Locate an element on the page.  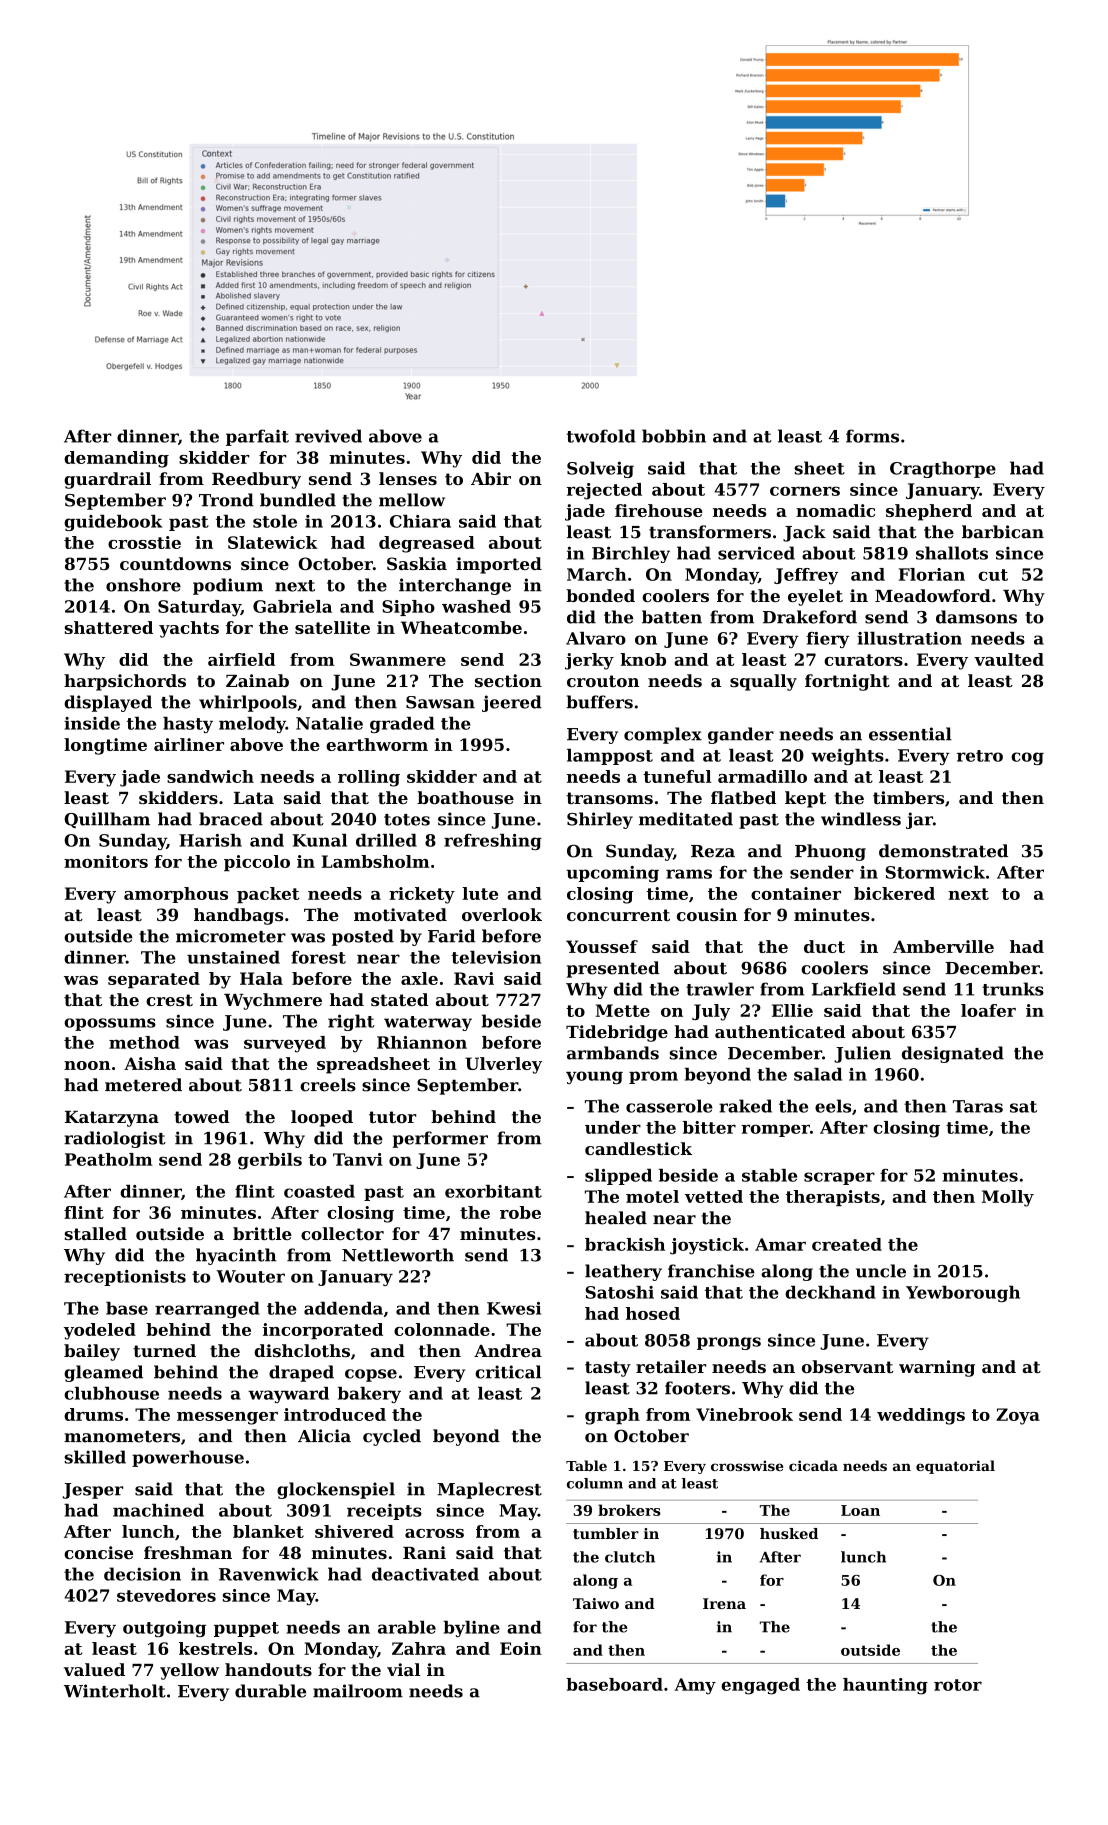
mailroom is located at coordinates (358, 1691).
